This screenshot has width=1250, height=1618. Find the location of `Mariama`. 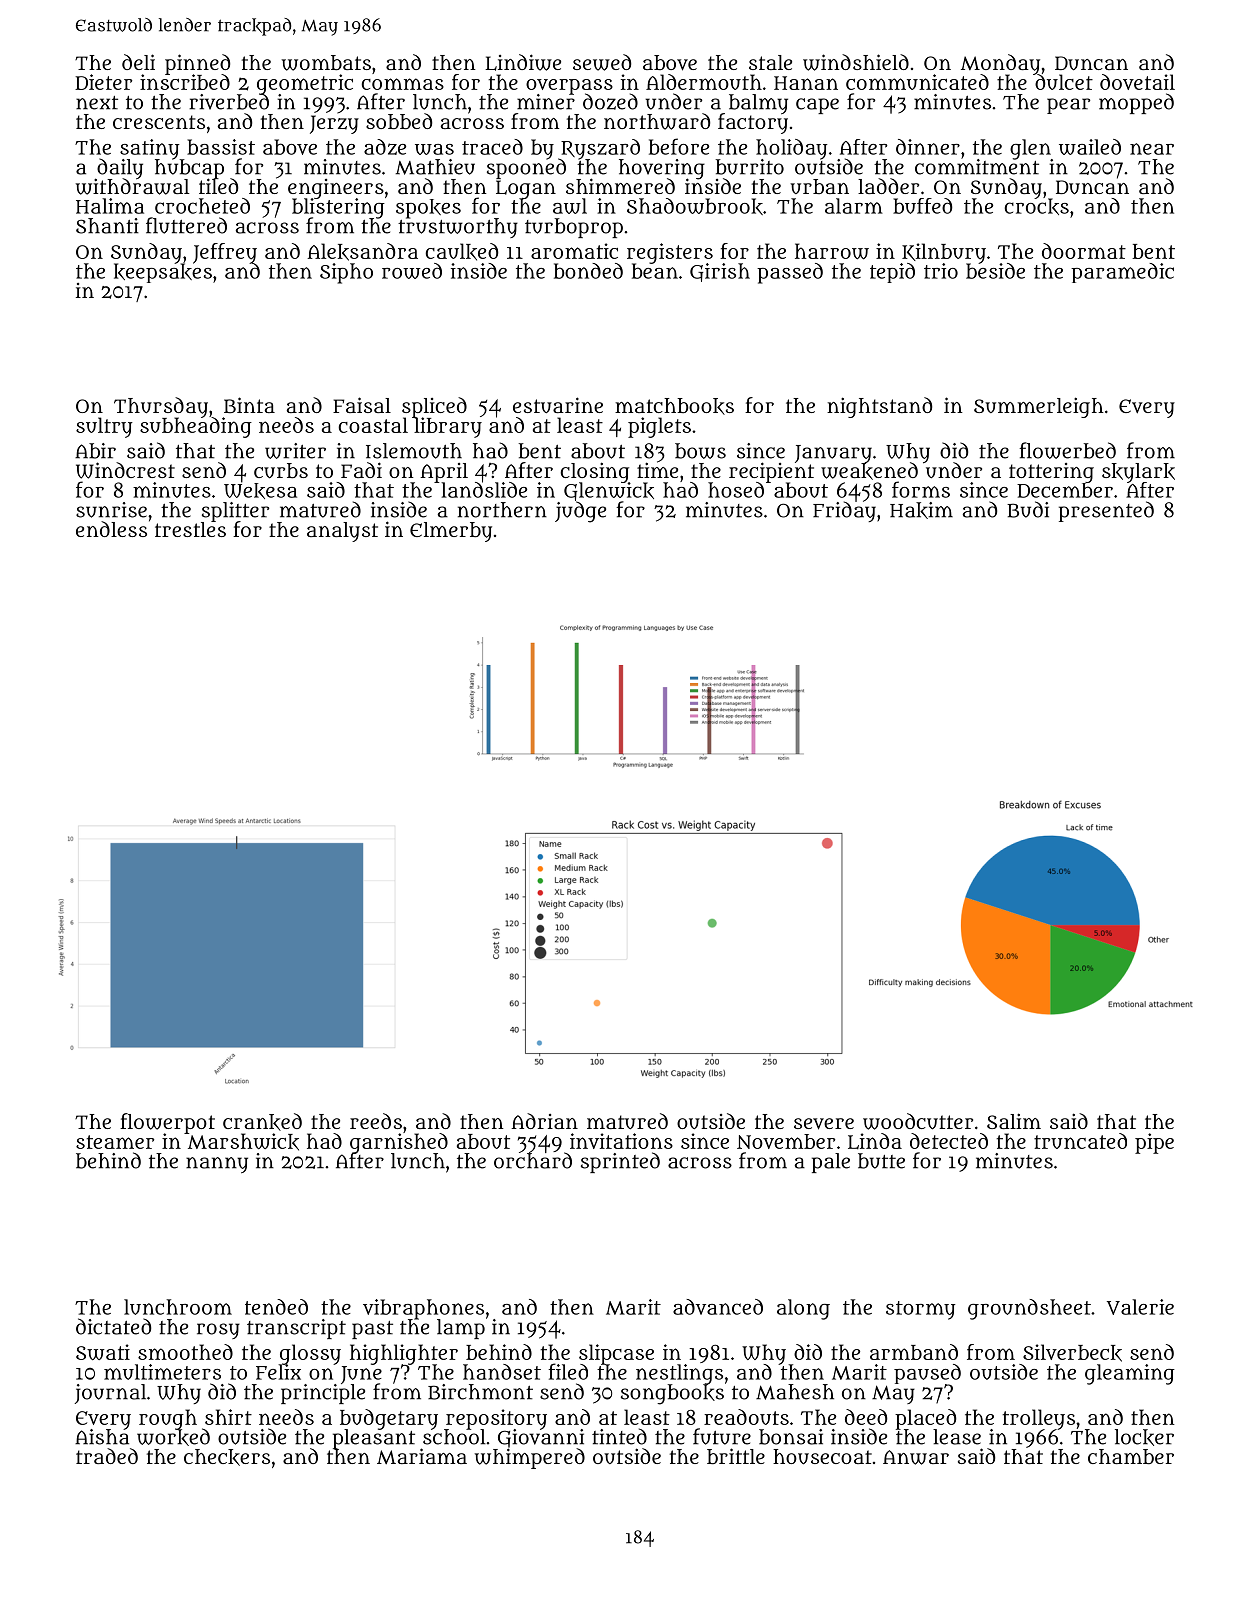

Mariama is located at coordinates (422, 1456).
